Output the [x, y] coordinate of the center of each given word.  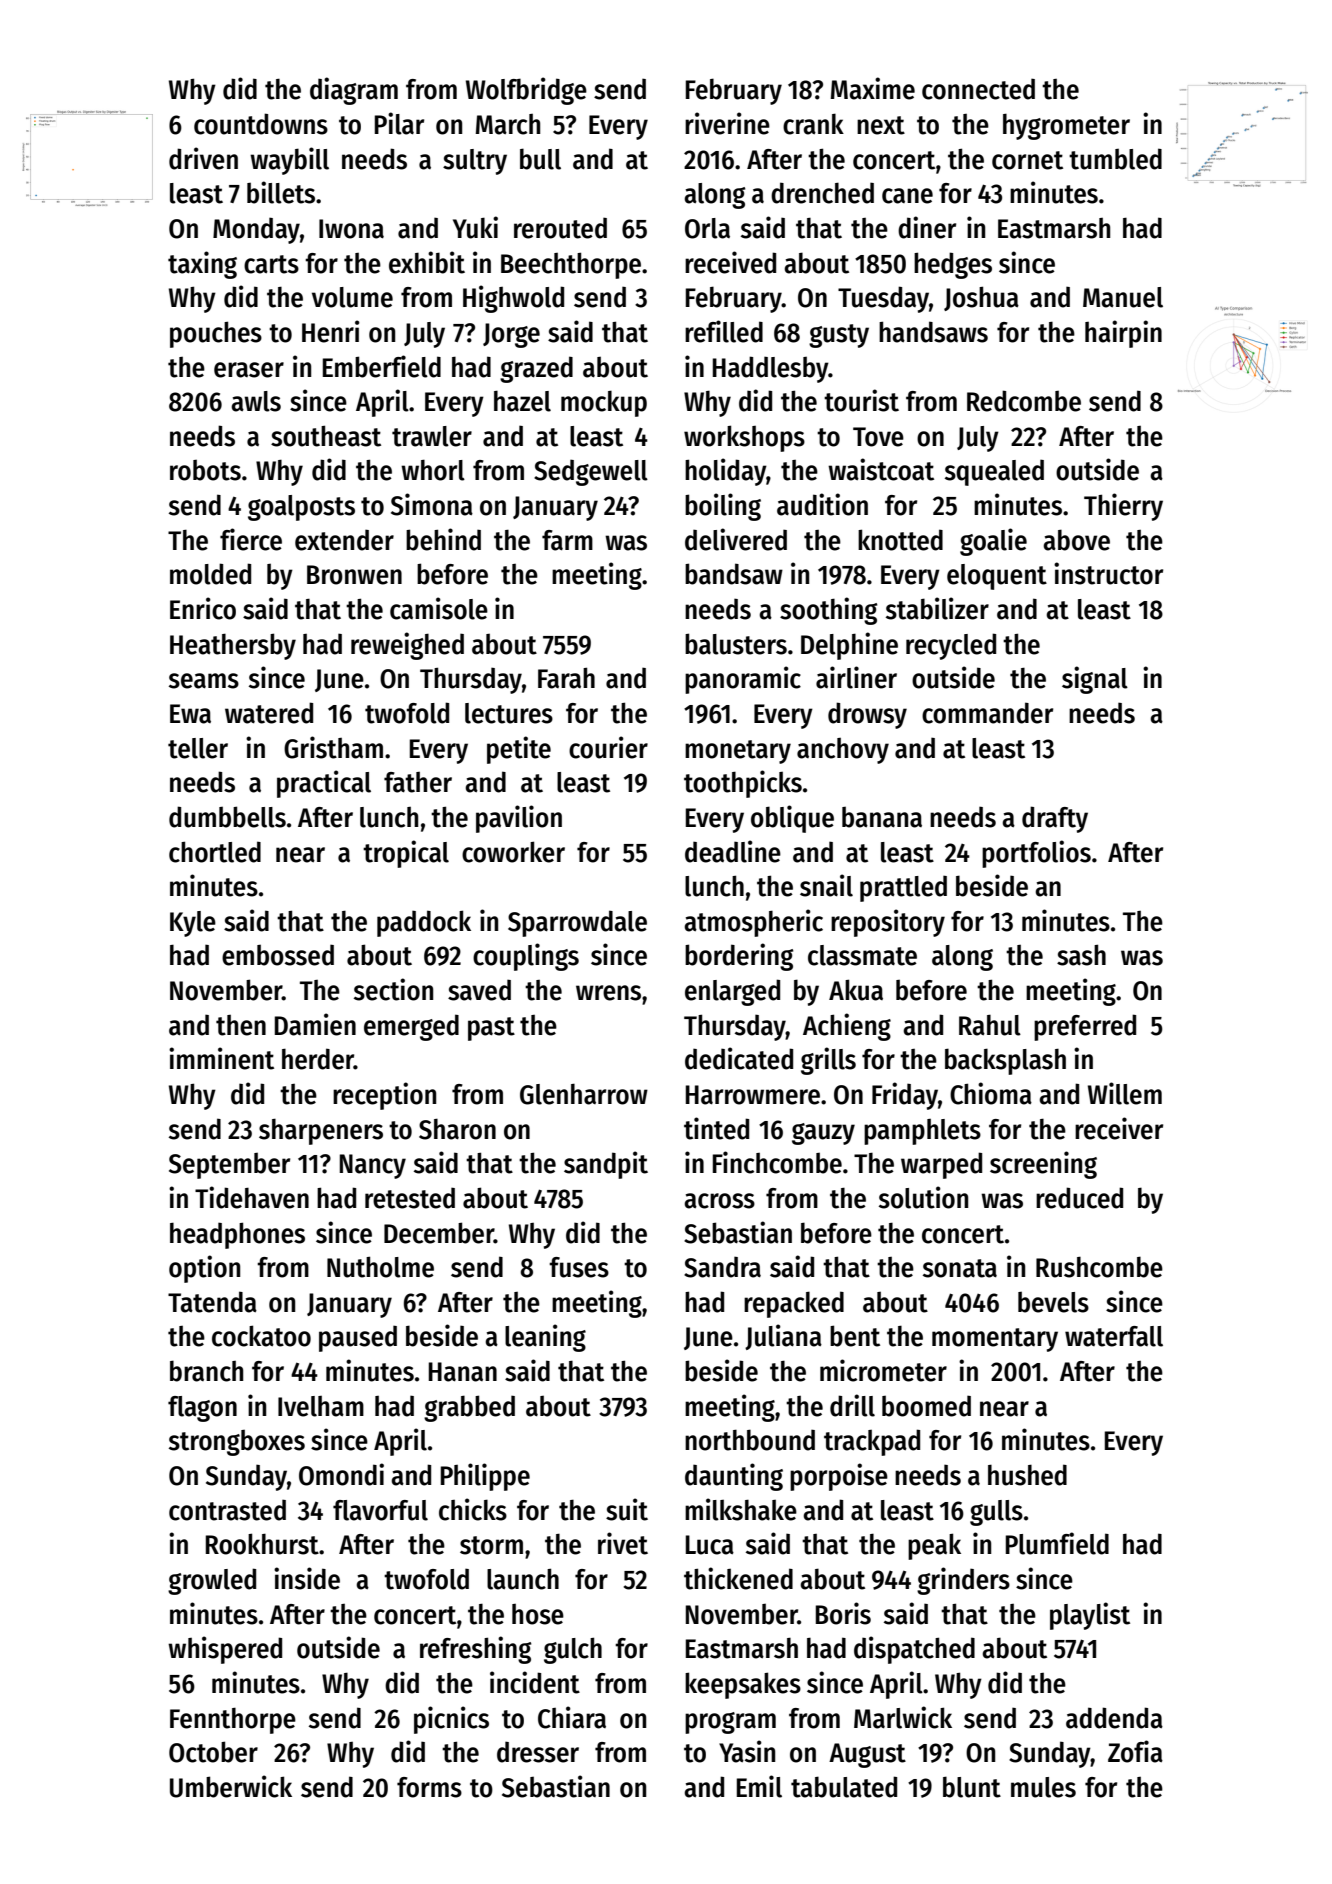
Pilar [399, 123]
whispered [225, 1650]
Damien [315, 1024]
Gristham [333, 747]
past [491, 1029]
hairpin [1123, 334]
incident [535, 1682]
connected [978, 89]
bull [540, 159]
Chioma [991, 1093]
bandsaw [734, 574]
